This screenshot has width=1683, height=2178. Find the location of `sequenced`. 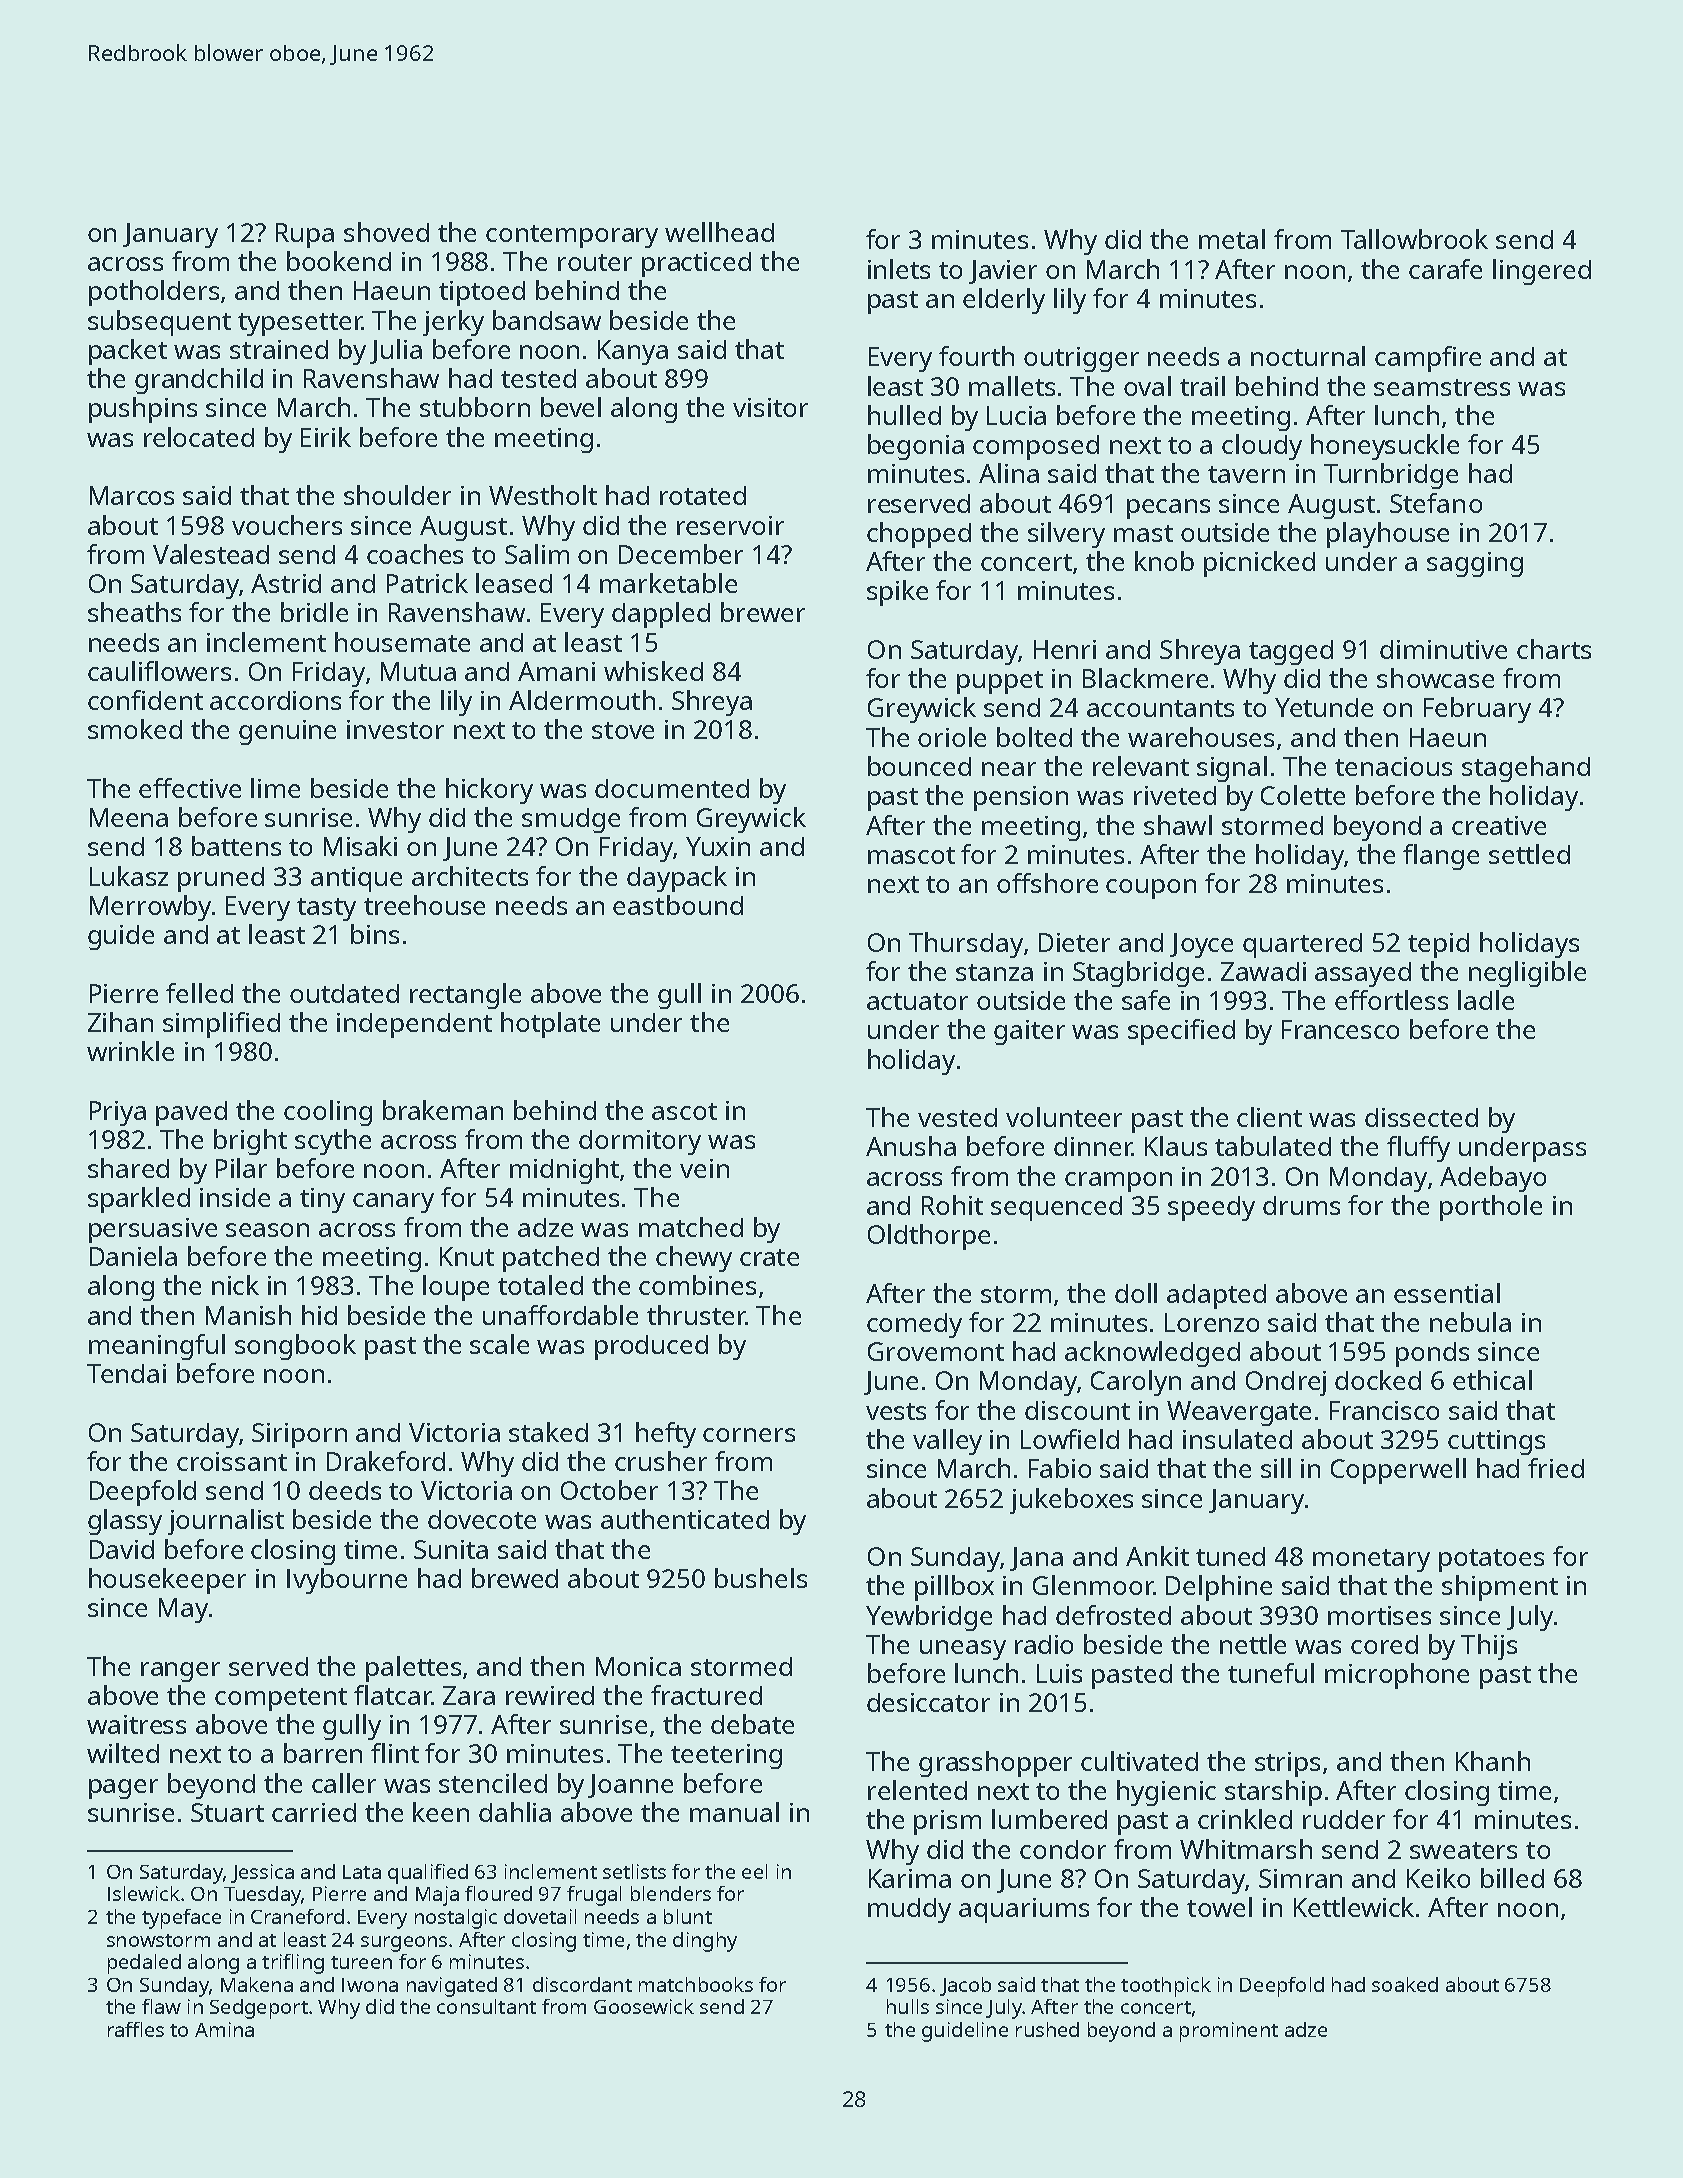

sequenced is located at coordinates (1056, 1208).
